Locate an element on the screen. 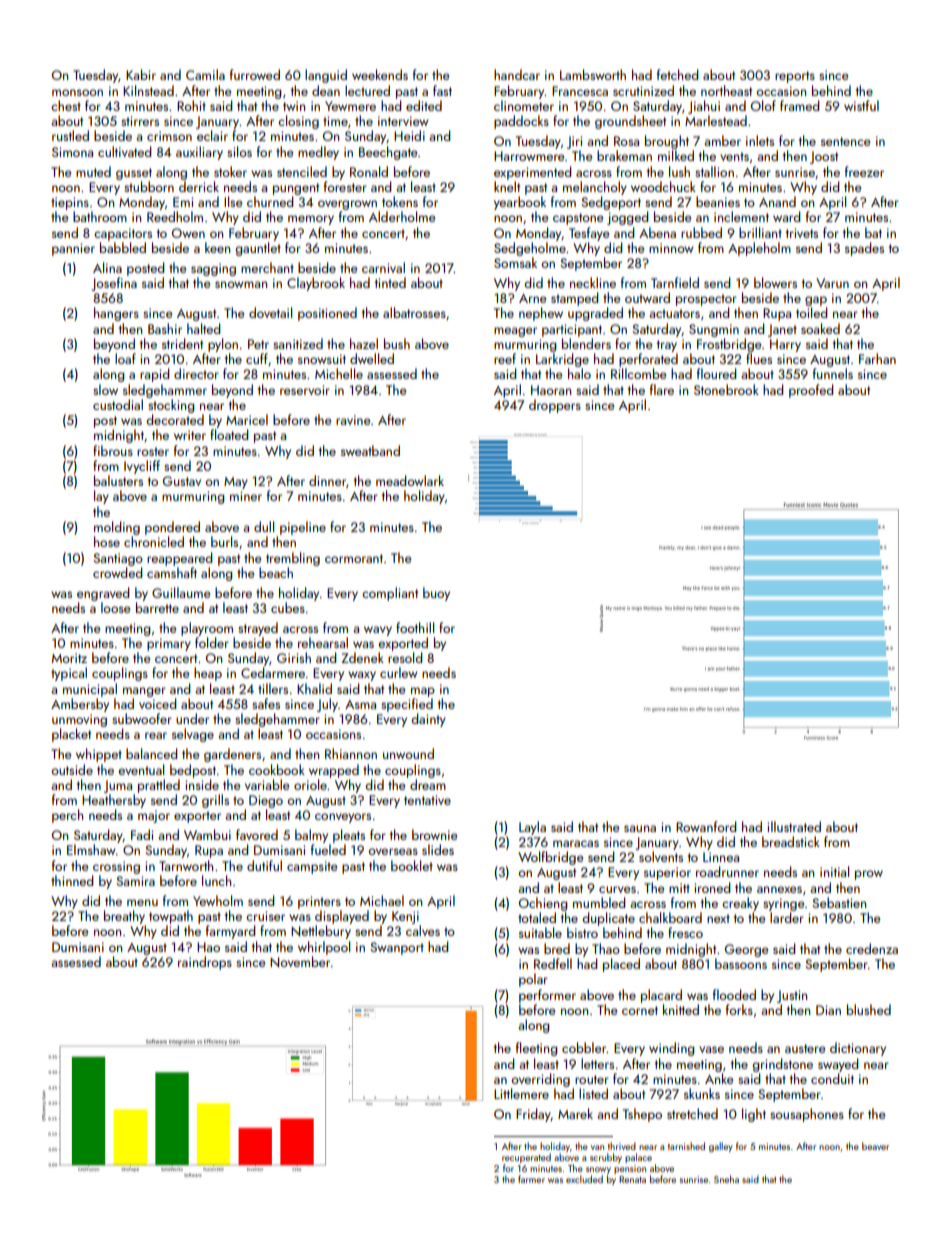  cultivated is located at coordinates (124, 151).
